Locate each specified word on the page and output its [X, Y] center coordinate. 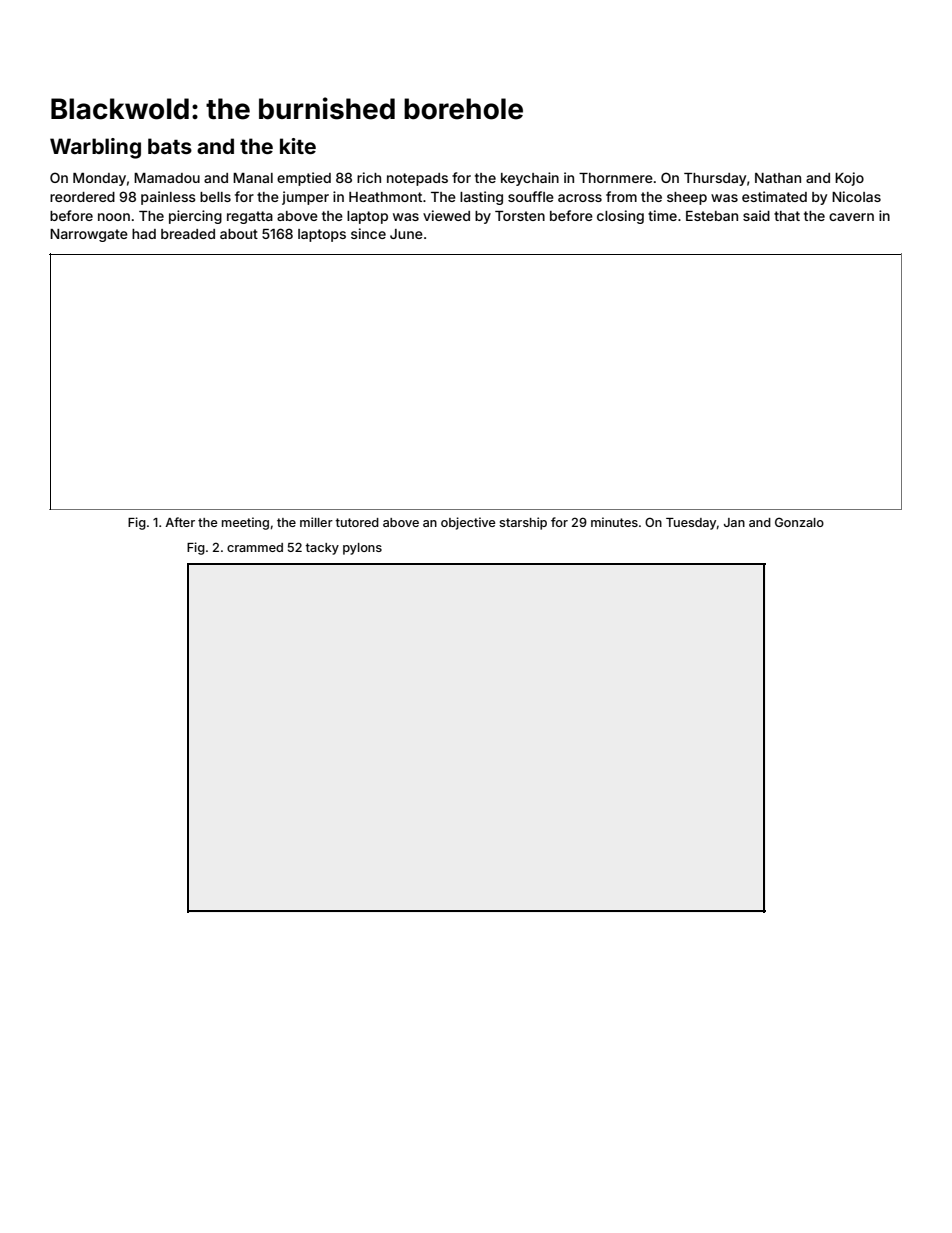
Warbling [95, 148]
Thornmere [616, 178]
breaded [188, 234]
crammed [255, 547]
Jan [734, 522]
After [180, 522]
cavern [851, 217]
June [406, 234]
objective [468, 523]
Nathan [778, 178]
